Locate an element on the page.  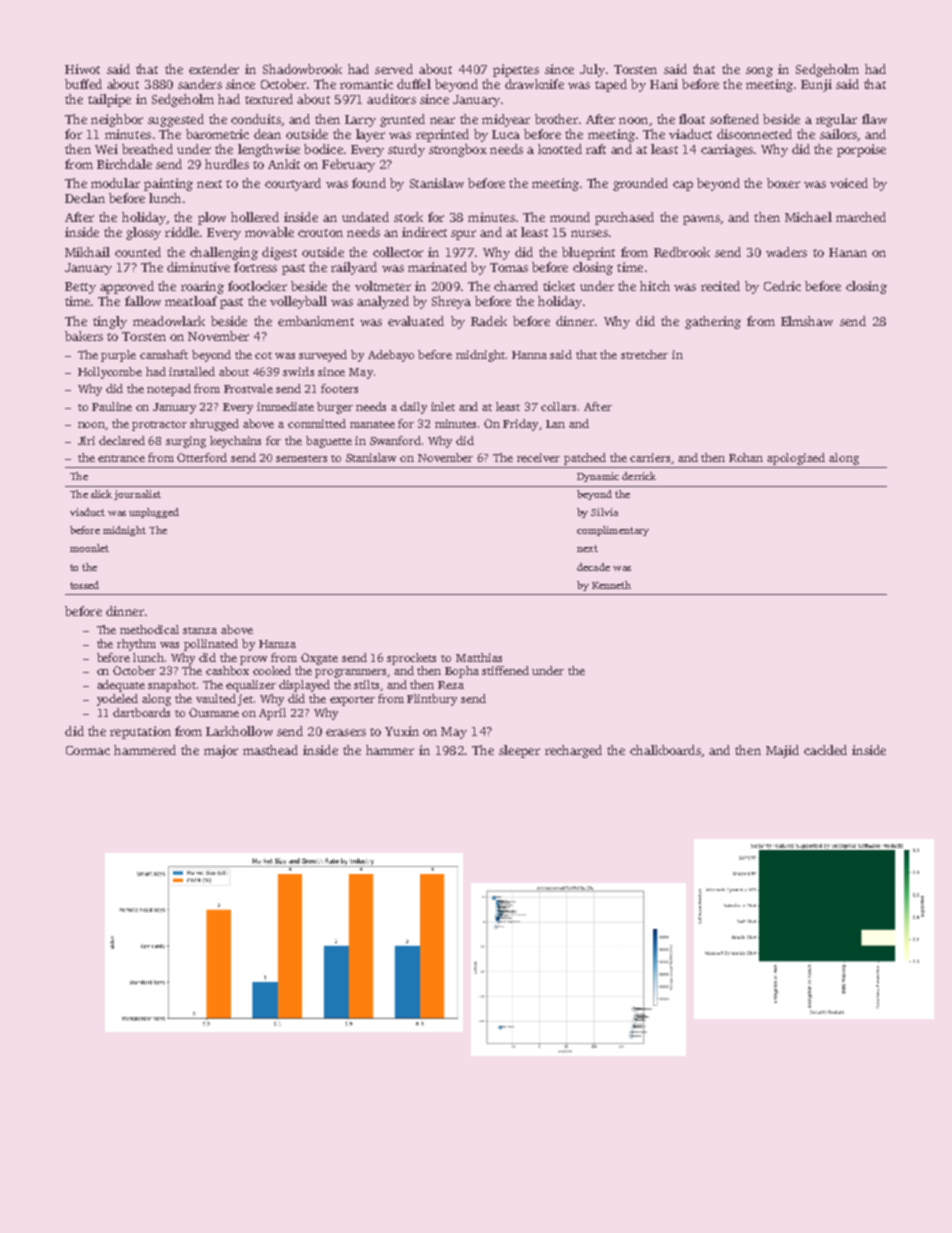
drawknife is located at coordinates (534, 84).
